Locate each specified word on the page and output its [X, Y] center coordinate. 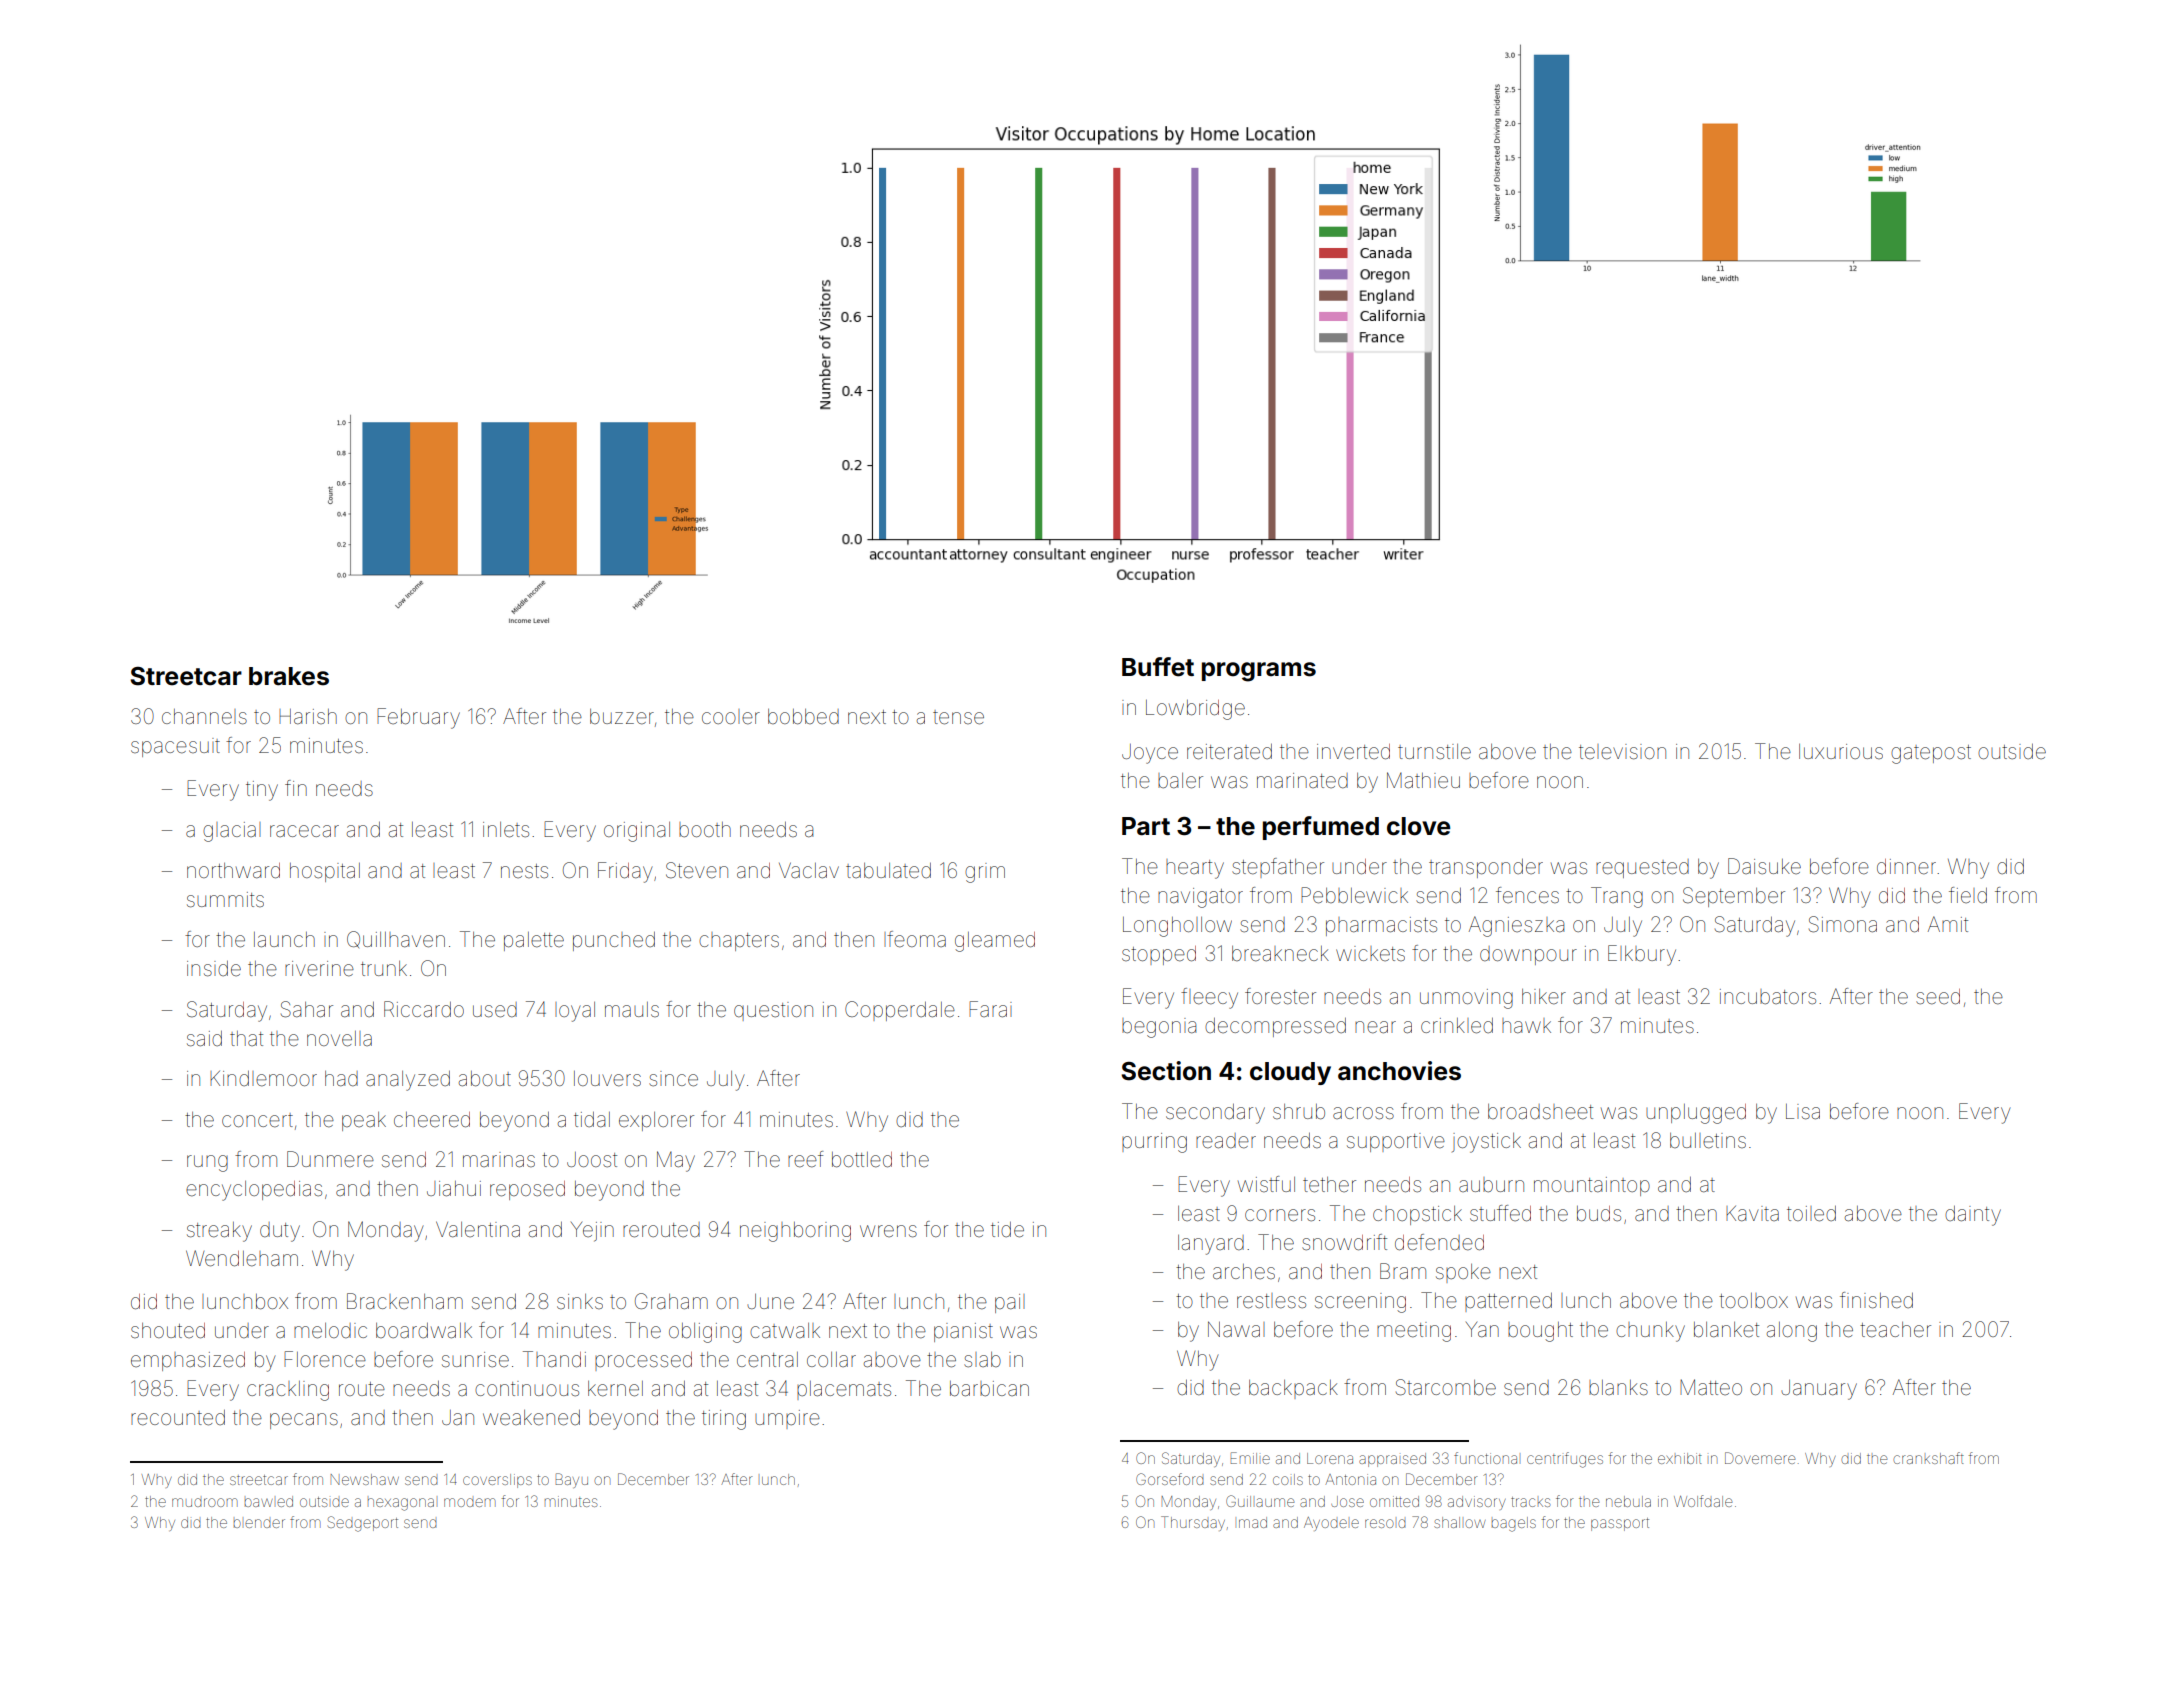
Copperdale [900, 1011]
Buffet [1158, 667]
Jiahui [454, 1188]
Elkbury [1642, 955]
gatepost [1931, 754]
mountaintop [1592, 1186]
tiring [724, 1420]
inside [214, 969]
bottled [862, 1160]
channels [204, 717]
